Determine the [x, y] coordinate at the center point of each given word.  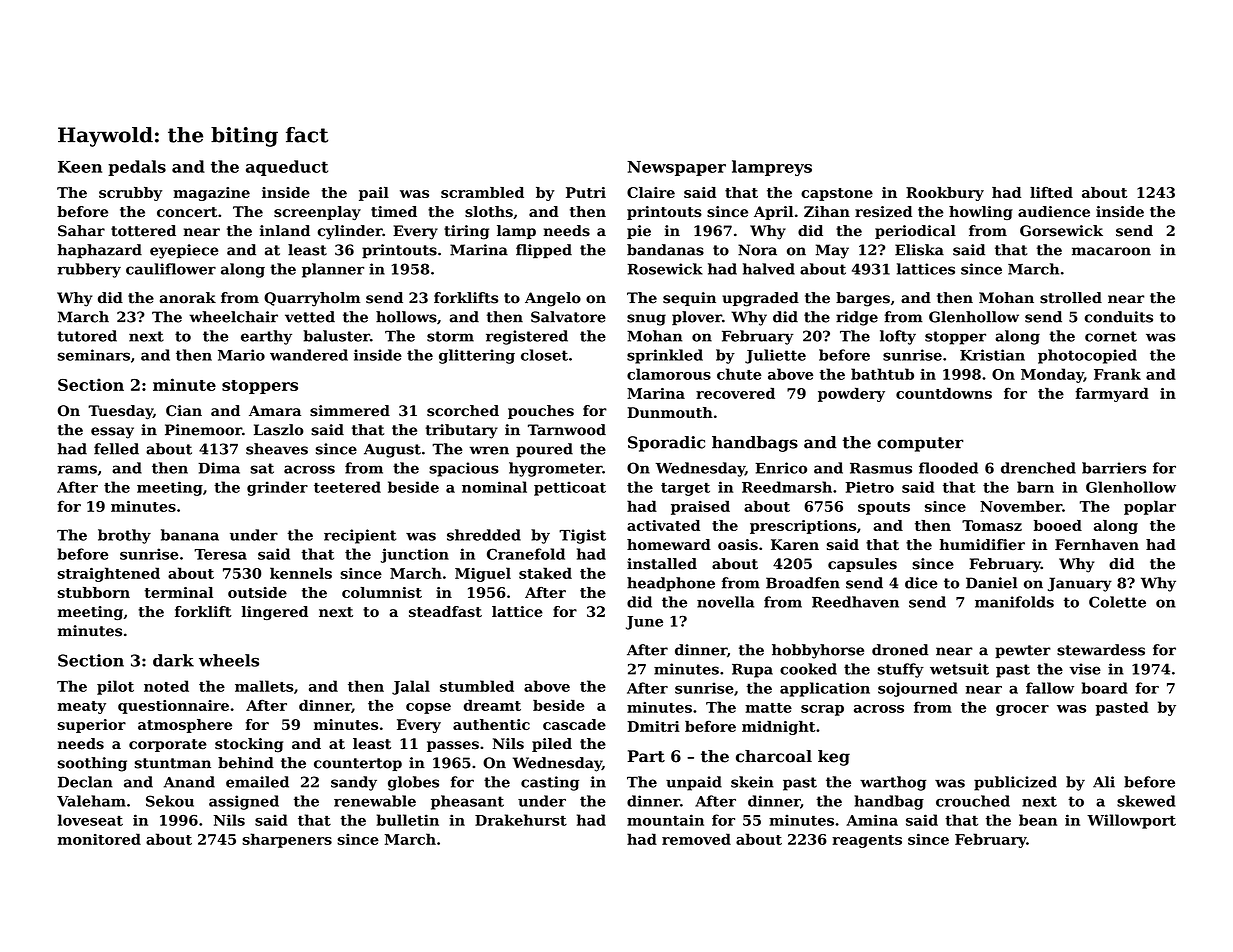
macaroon [1111, 251]
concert [187, 212]
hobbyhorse [818, 651]
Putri [586, 192]
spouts [884, 508]
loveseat [90, 820]
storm [450, 336]
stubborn [94, 592]
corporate [168, 745]
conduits [1119, 317]
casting [550, 783]
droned [900, 650]
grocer [1022, 710]
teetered [347, 487]
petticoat [570, 488]
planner [333, 270]
